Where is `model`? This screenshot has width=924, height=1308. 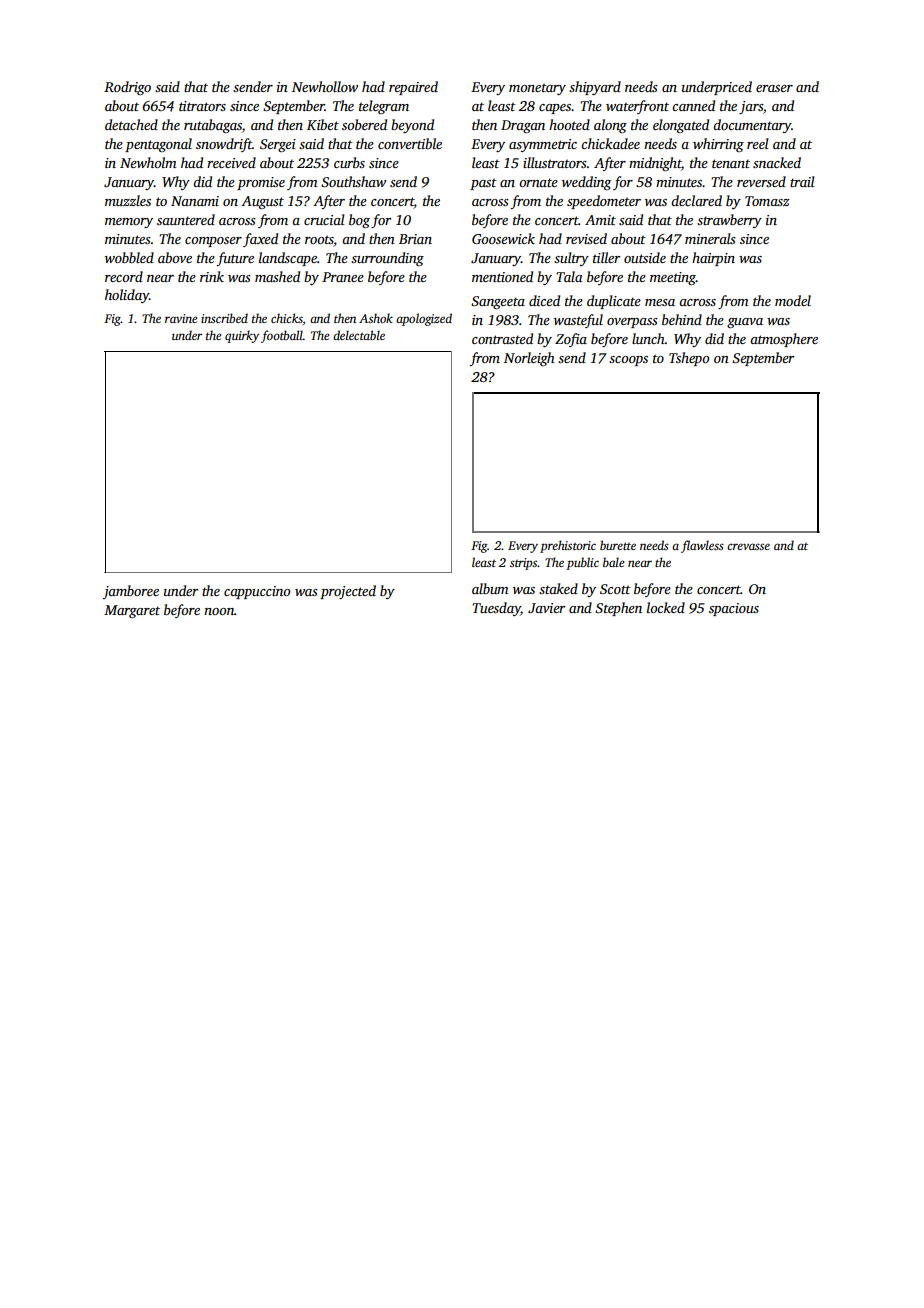 model is located at coordinates (793, 300).
